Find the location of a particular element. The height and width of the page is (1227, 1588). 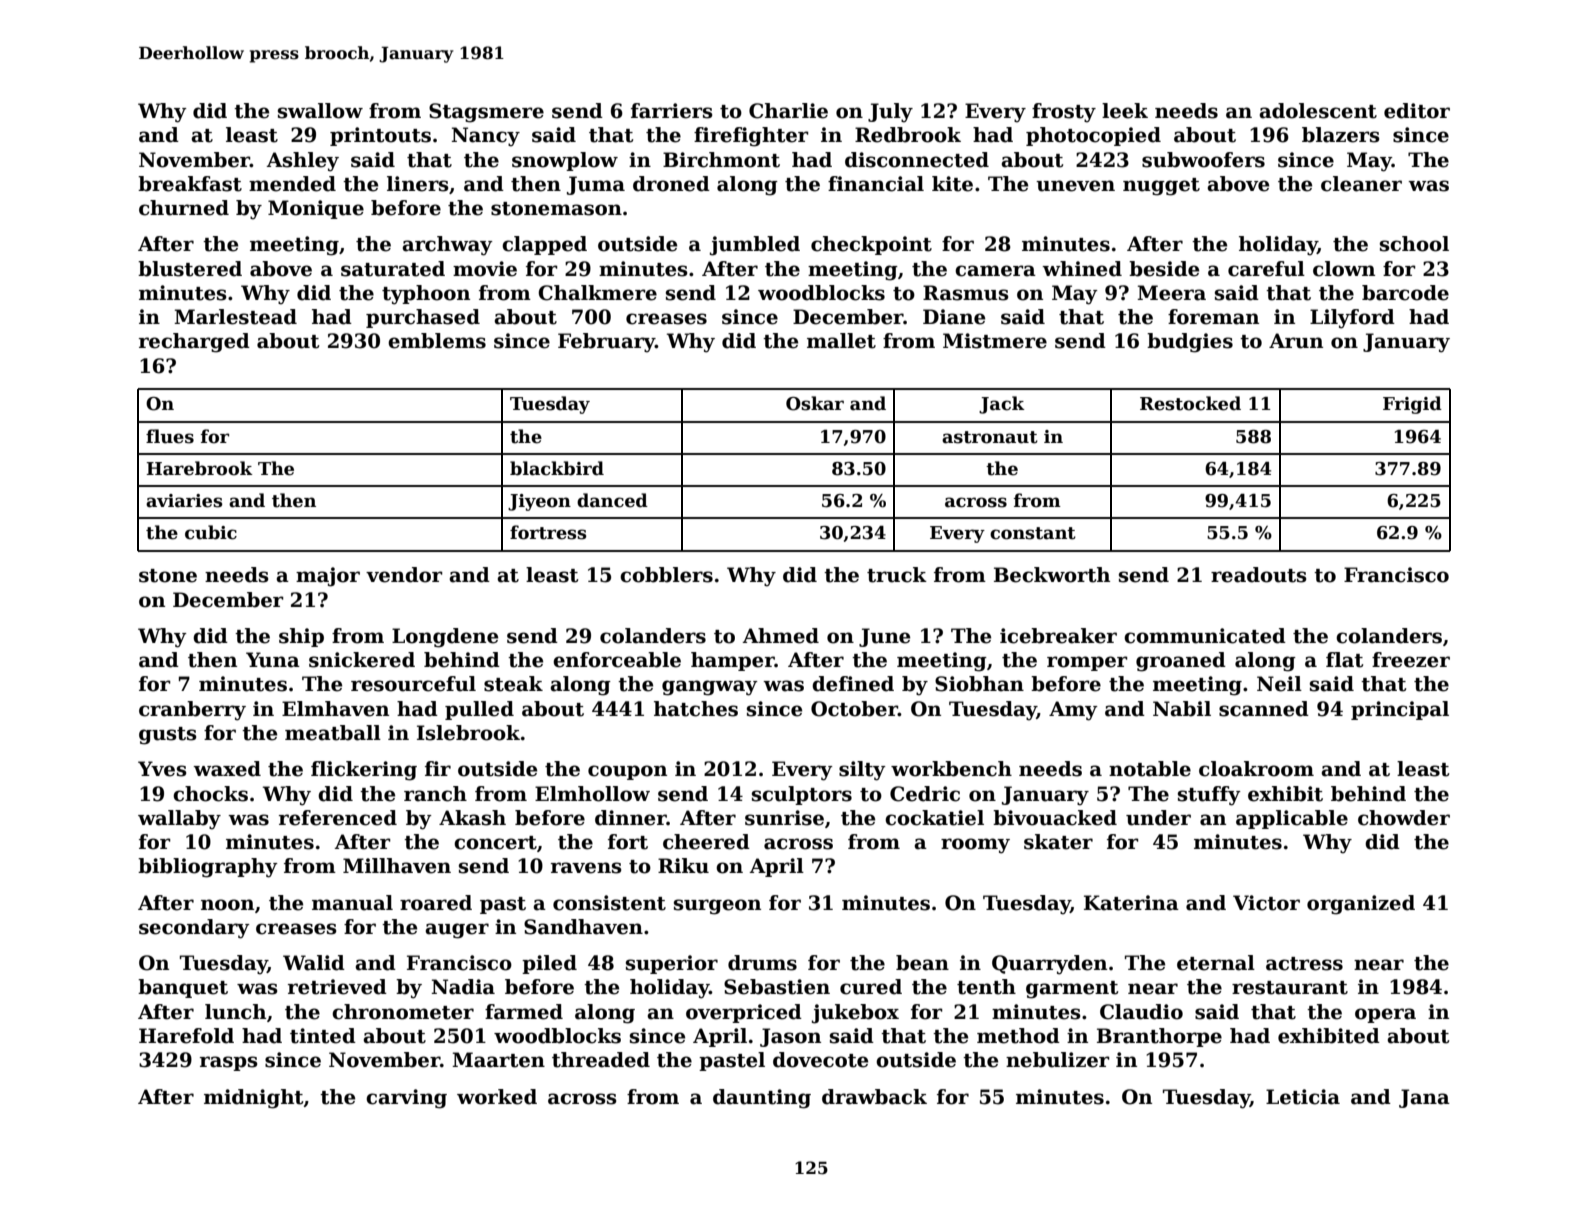

Oskar is located at coordinates (815, 403).
